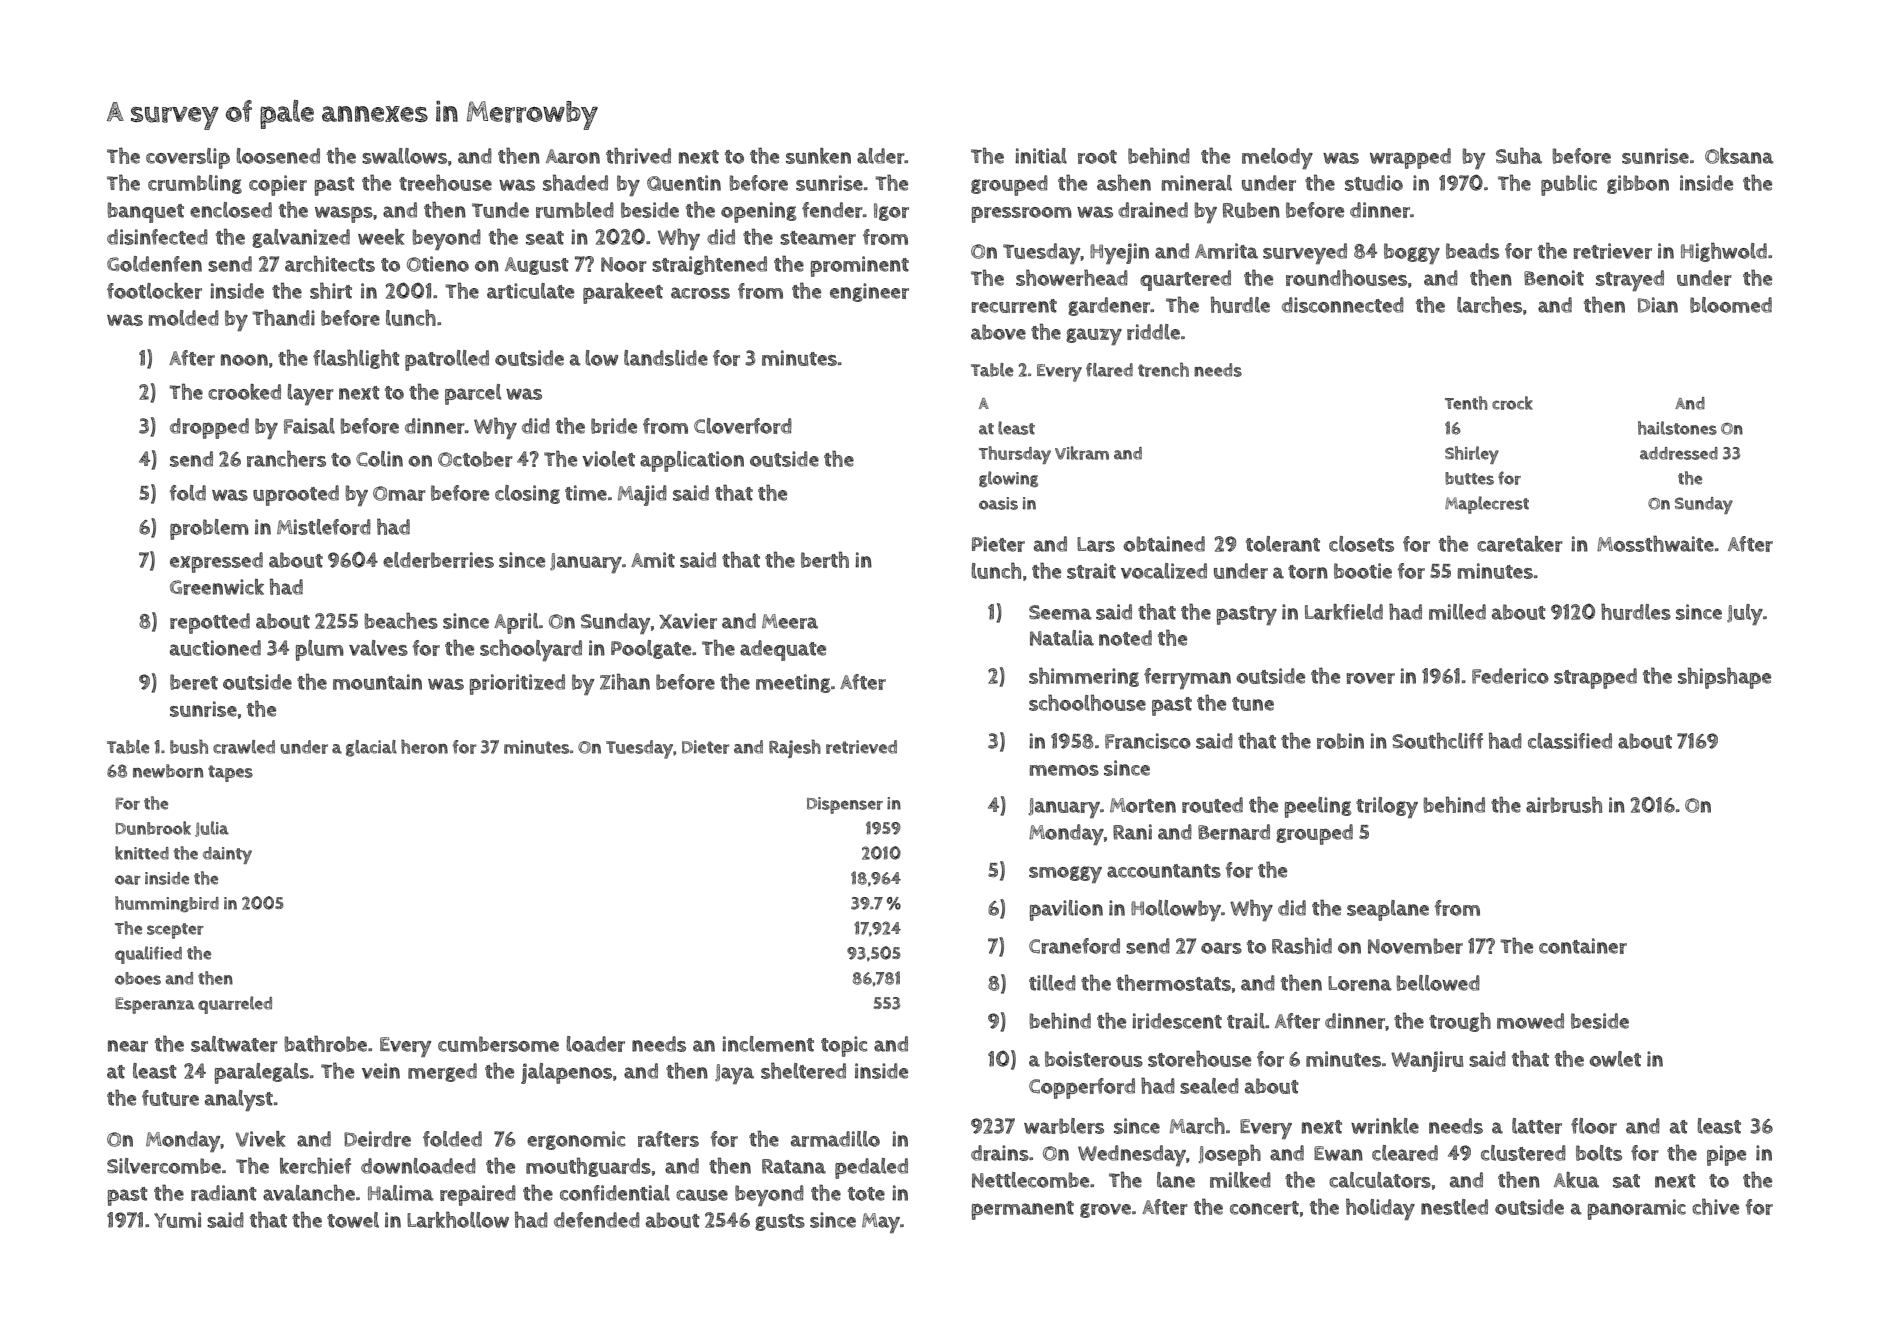  What do you see at coordinates (209, 428) in the screenshot?
I see `dropped` at bounding box center [209, 428].
